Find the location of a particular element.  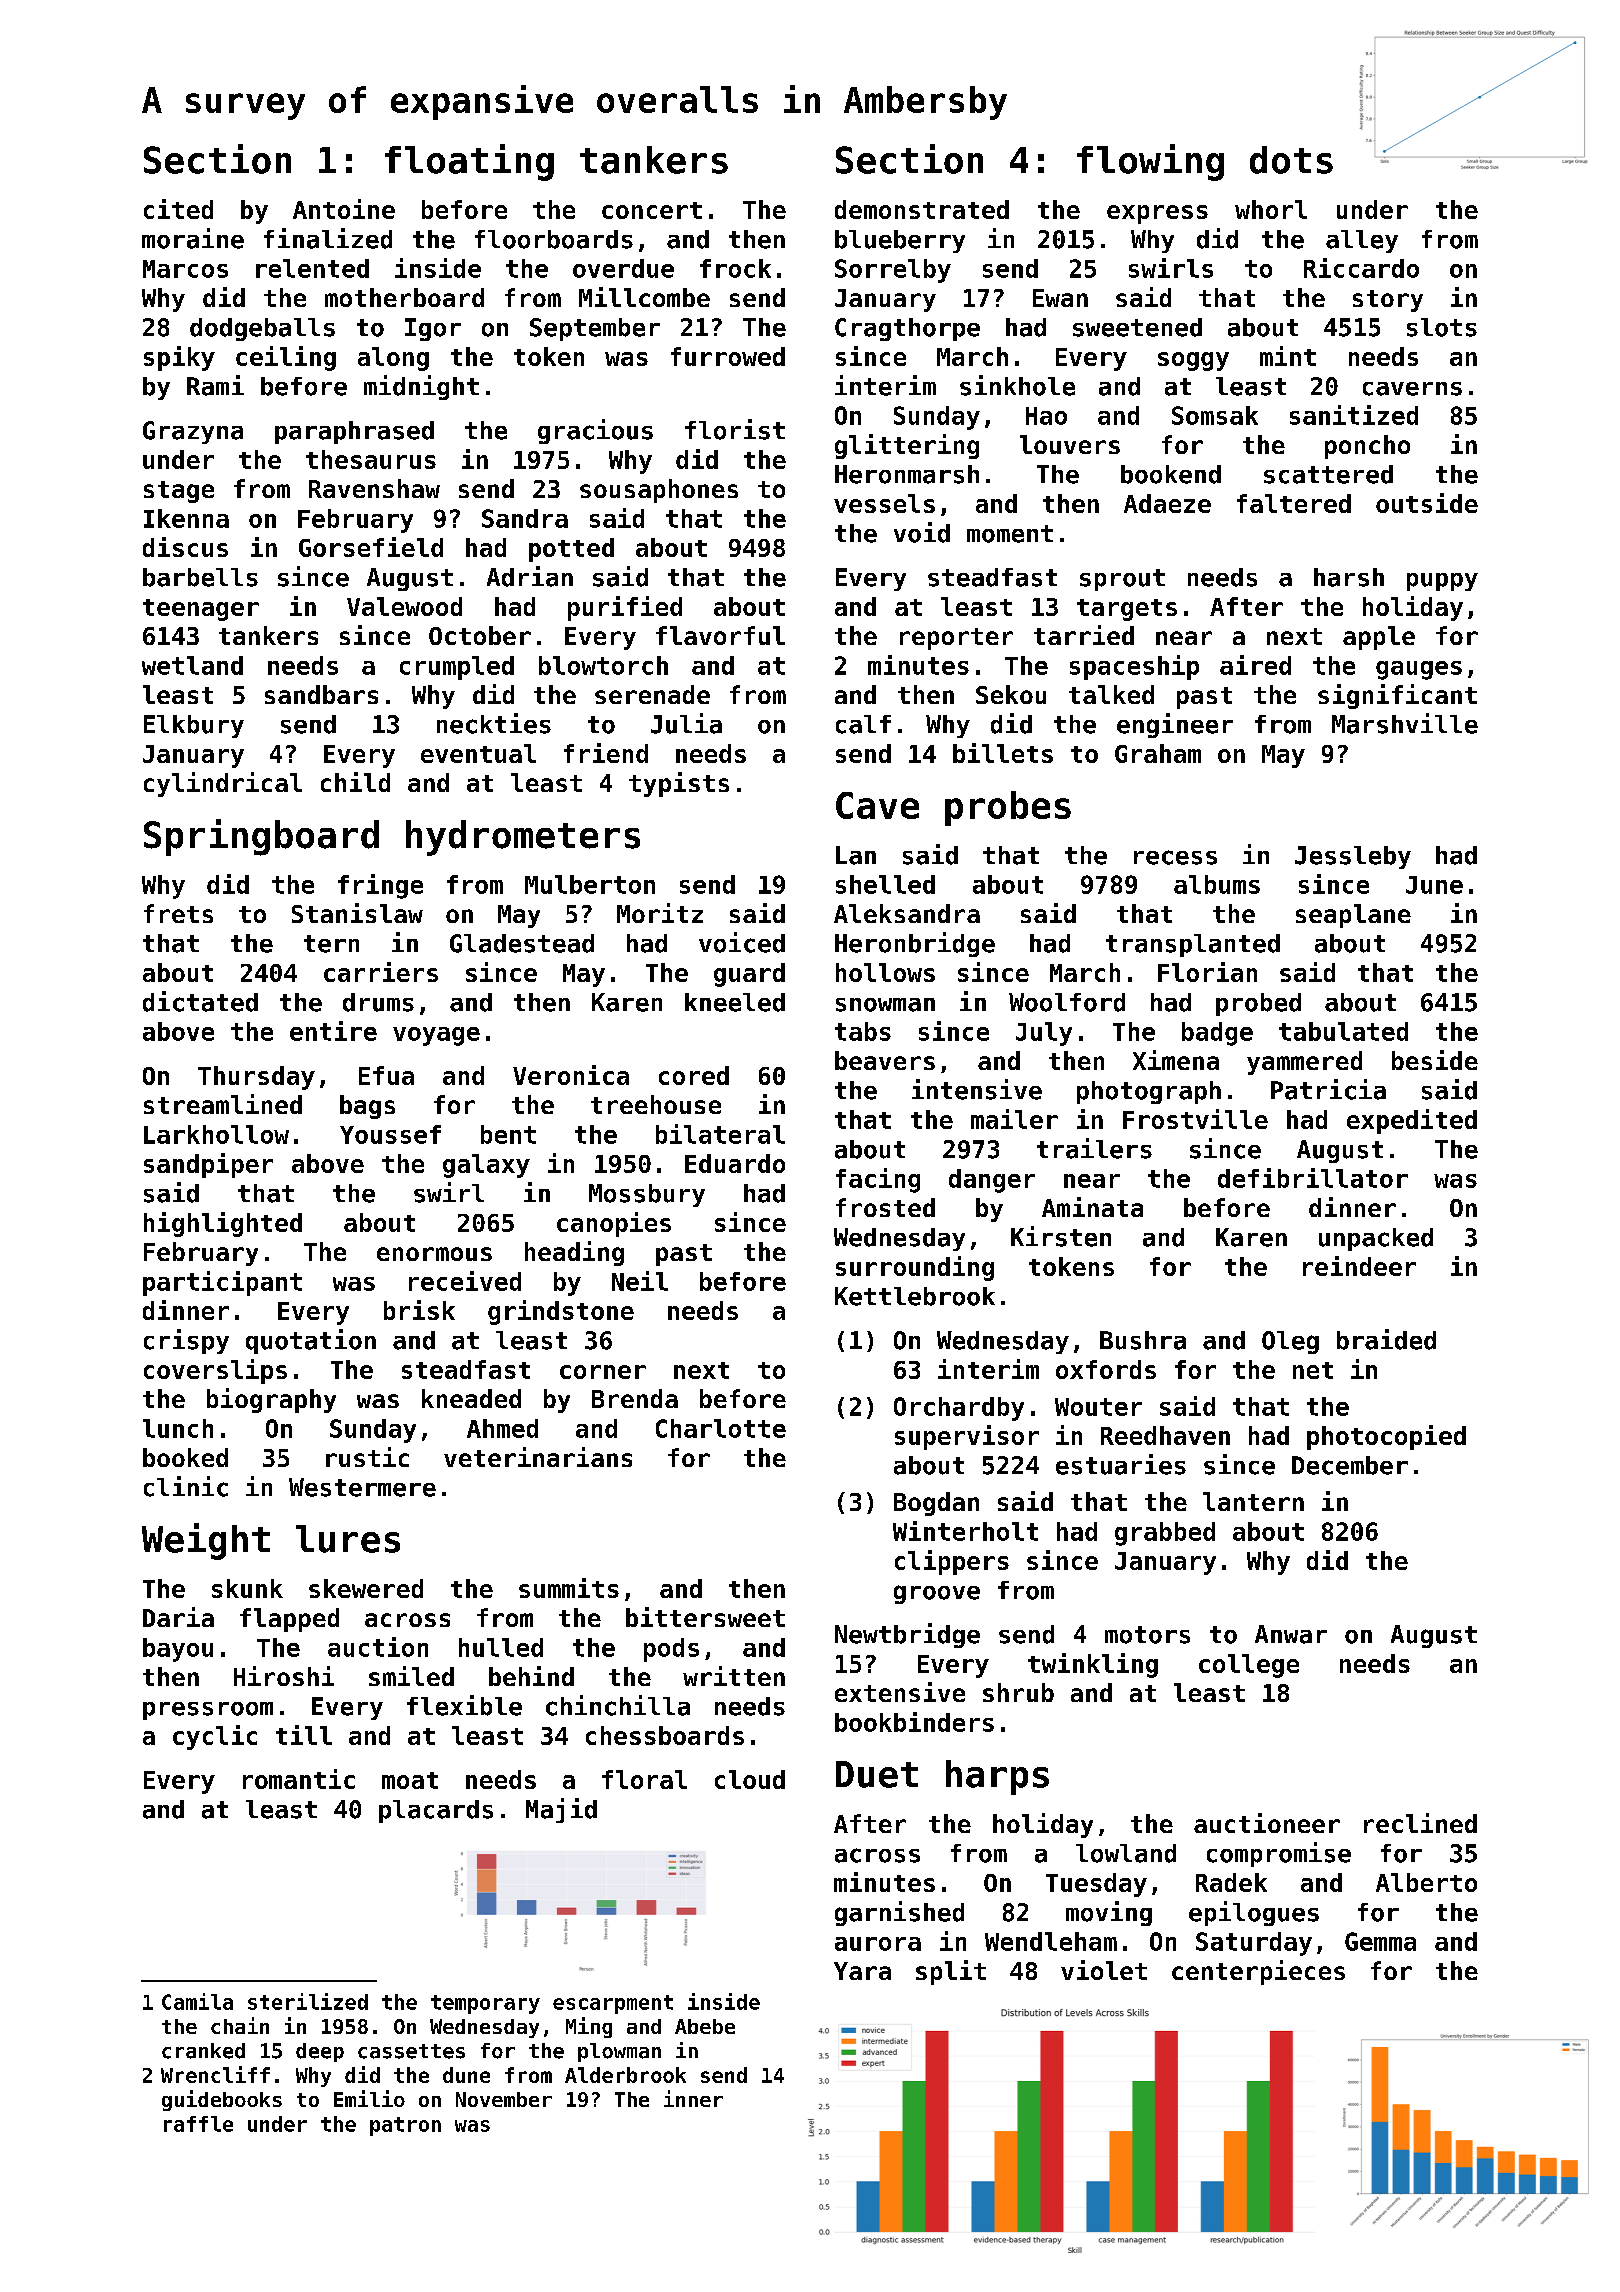

crispy is located at coordinates (186, 1341).
